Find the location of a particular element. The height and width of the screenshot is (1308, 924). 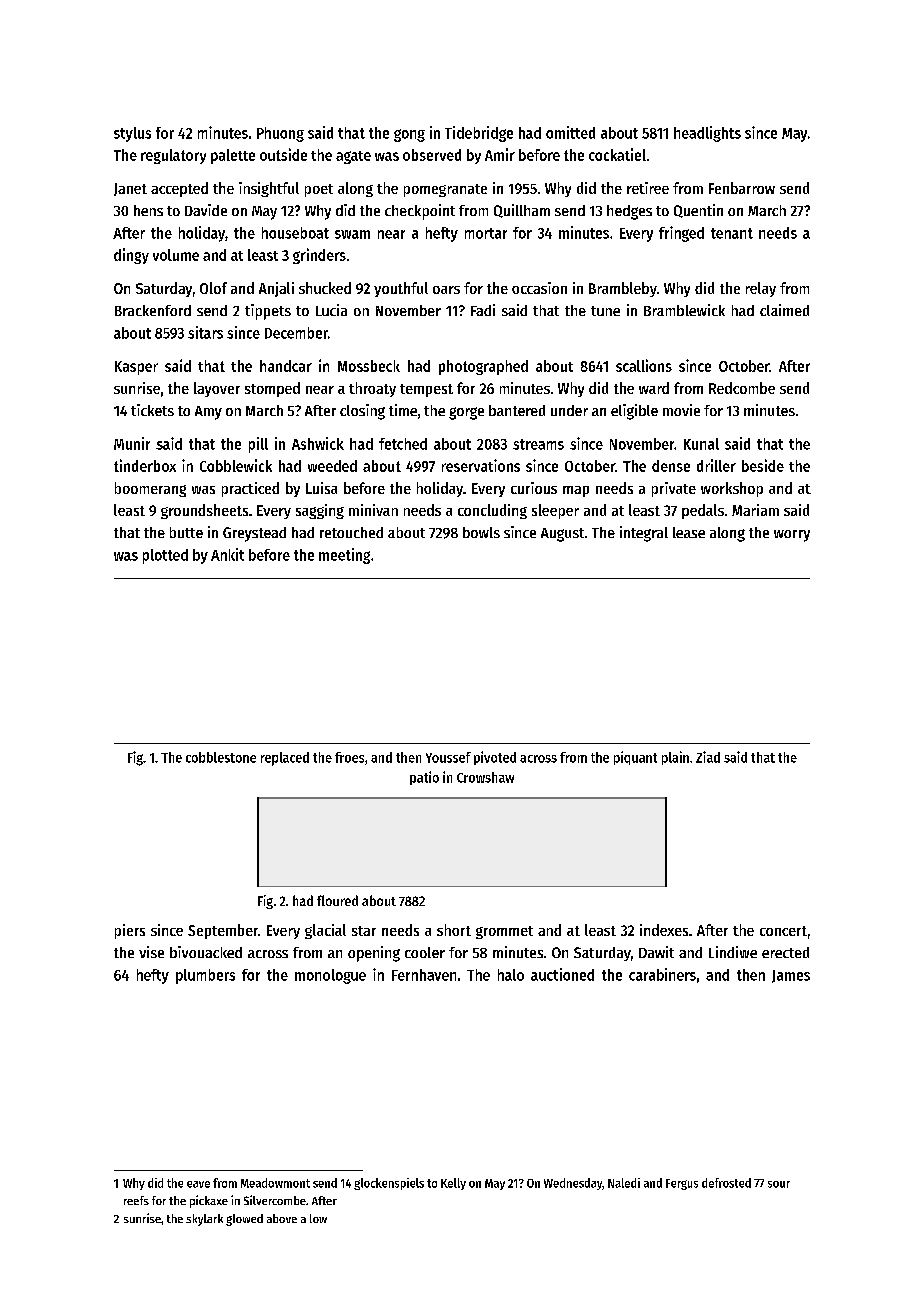

retouched is located at coordinates (351, 532).
